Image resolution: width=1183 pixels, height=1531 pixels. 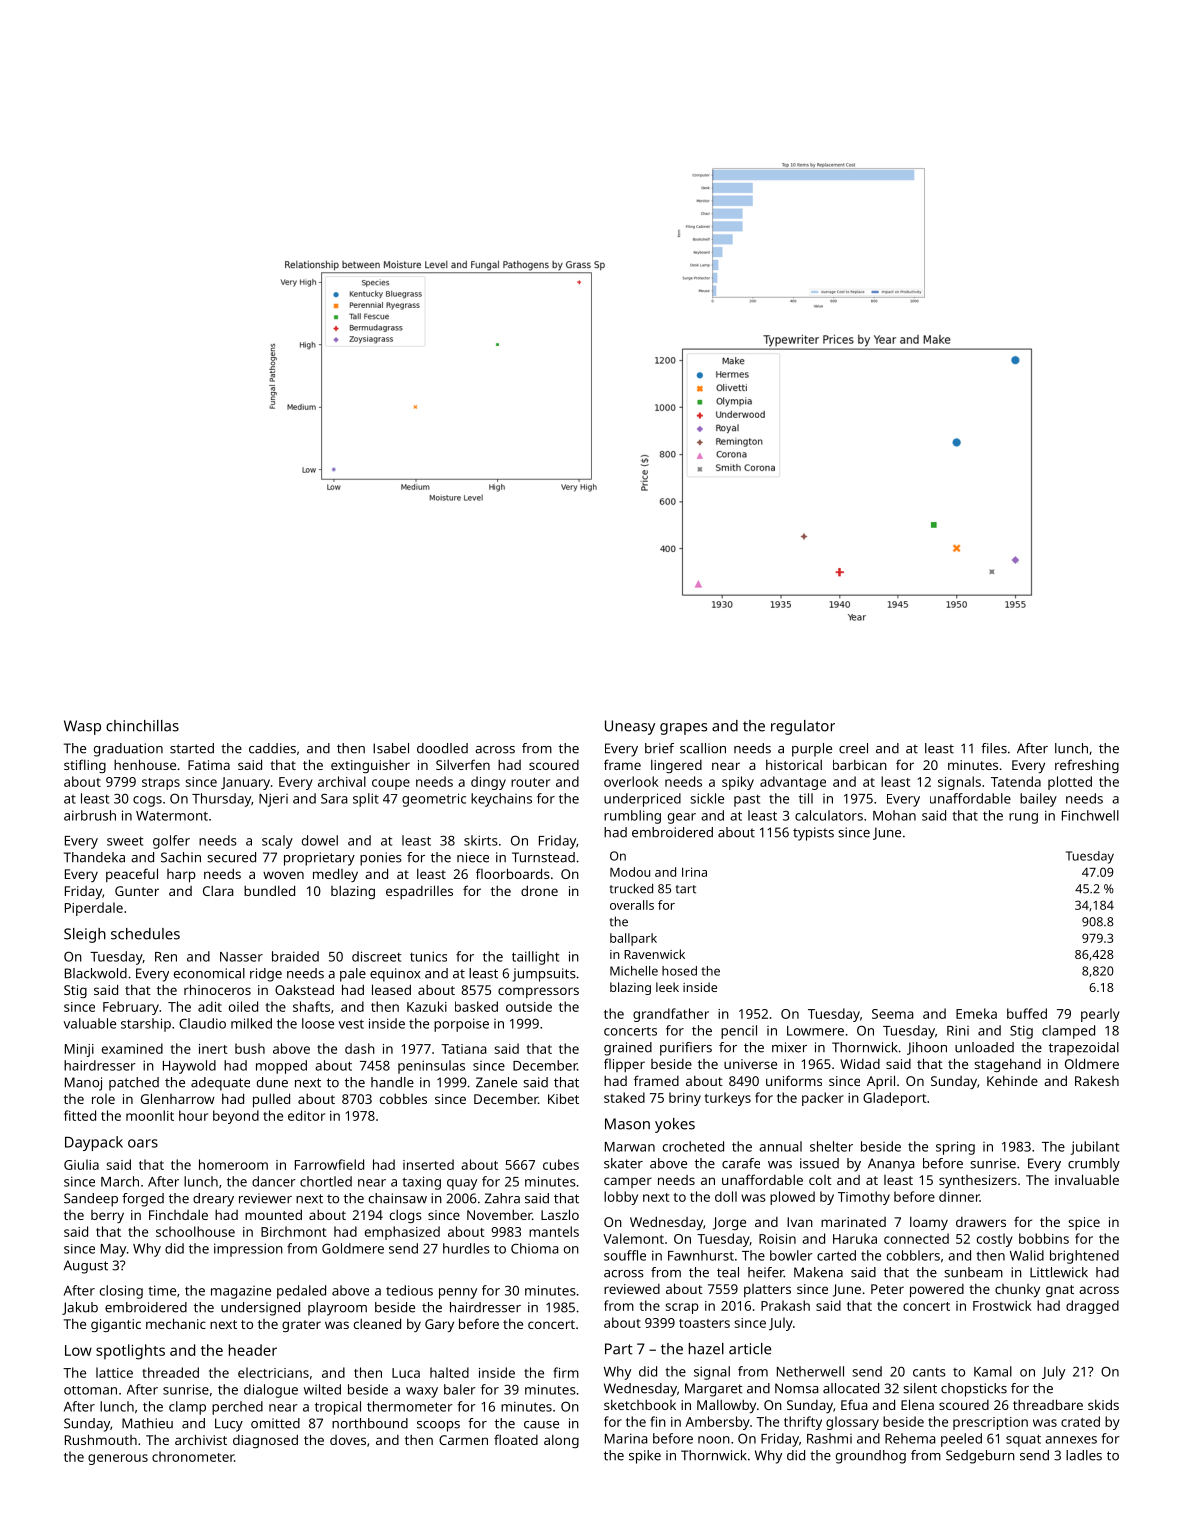 I want to click on medley, so click(x=335, y=875).
